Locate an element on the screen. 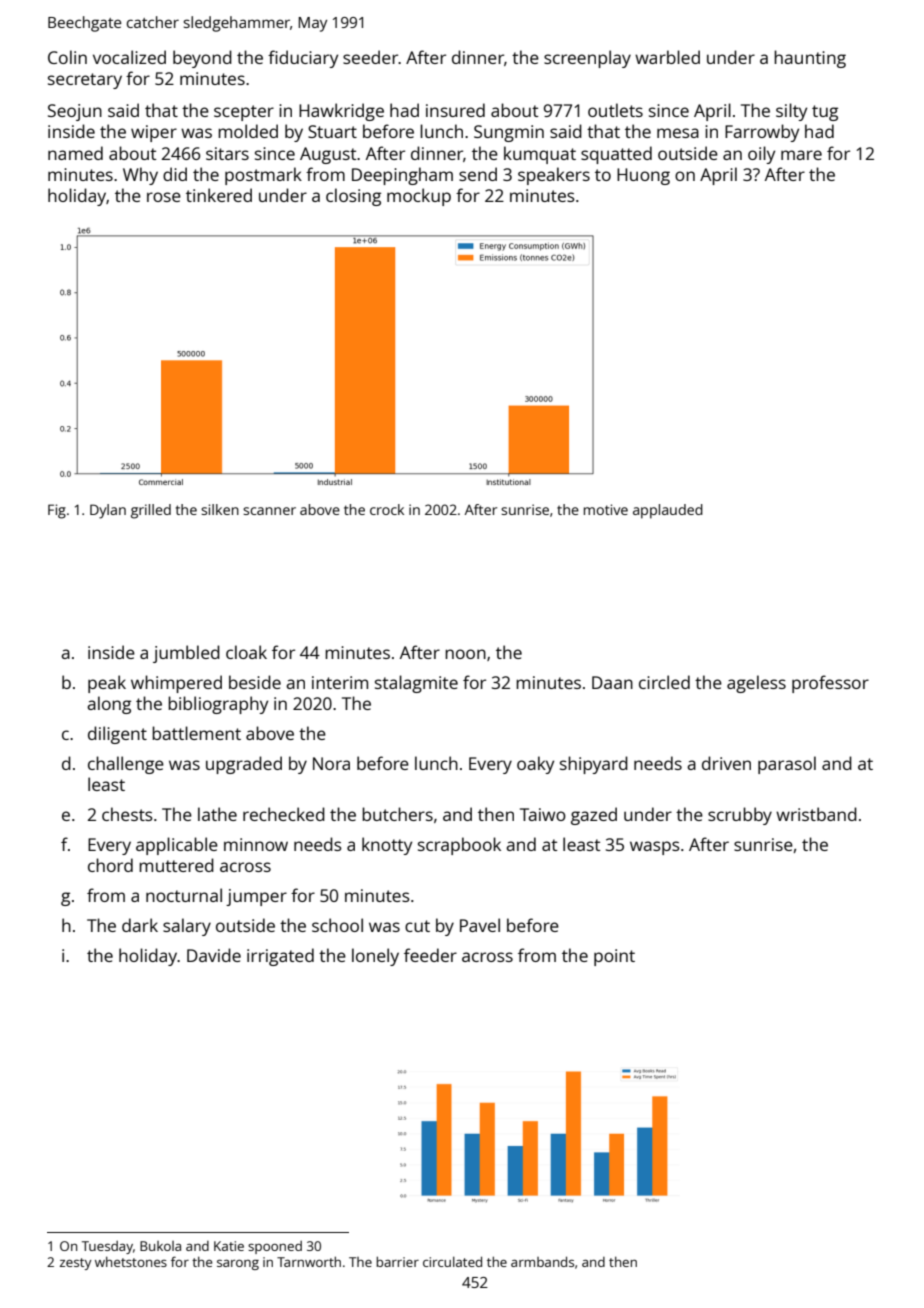 This screenshot has width=924, height=1308. Why is located at coordinates (140, 176).
